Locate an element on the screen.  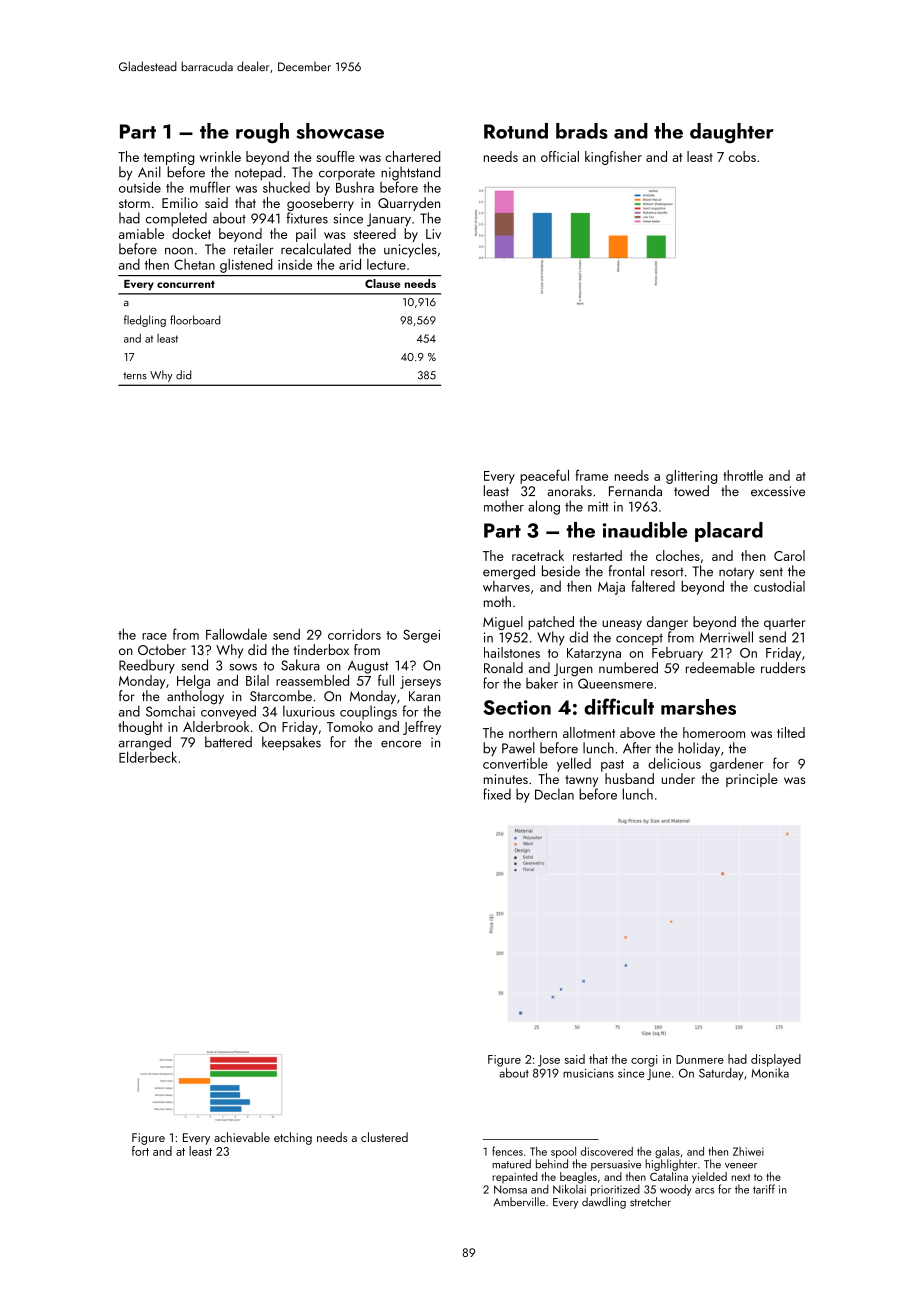
Liv is located at coordinates (433, 234).
